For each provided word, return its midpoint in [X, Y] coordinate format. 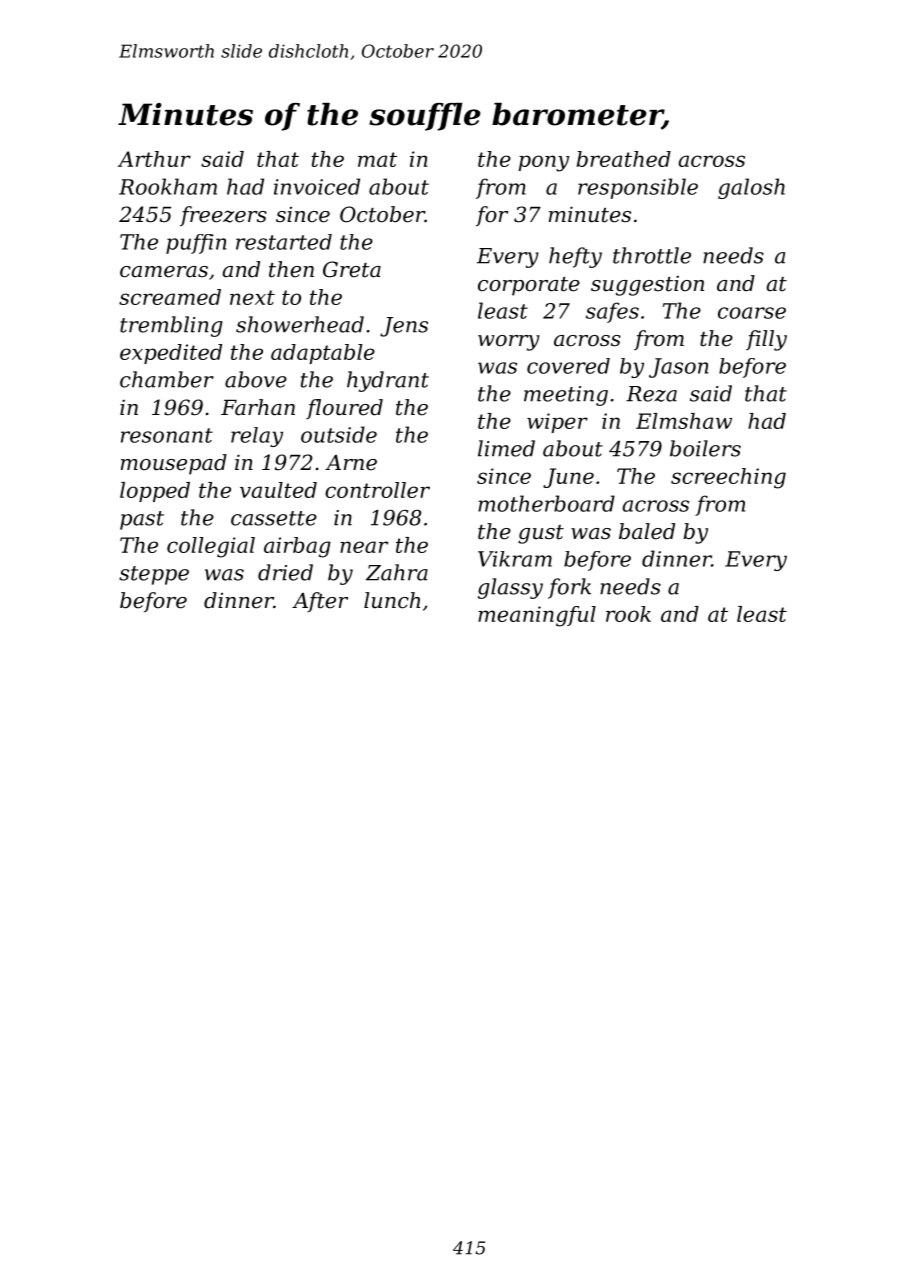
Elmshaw [684, 421]
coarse [752, 313]
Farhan [258, 407]
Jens [404, 327]
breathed [624, 159]
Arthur [154, 159]
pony [544, 163]
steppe [154, 575]
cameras [164, 272]
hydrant [388, 381]
